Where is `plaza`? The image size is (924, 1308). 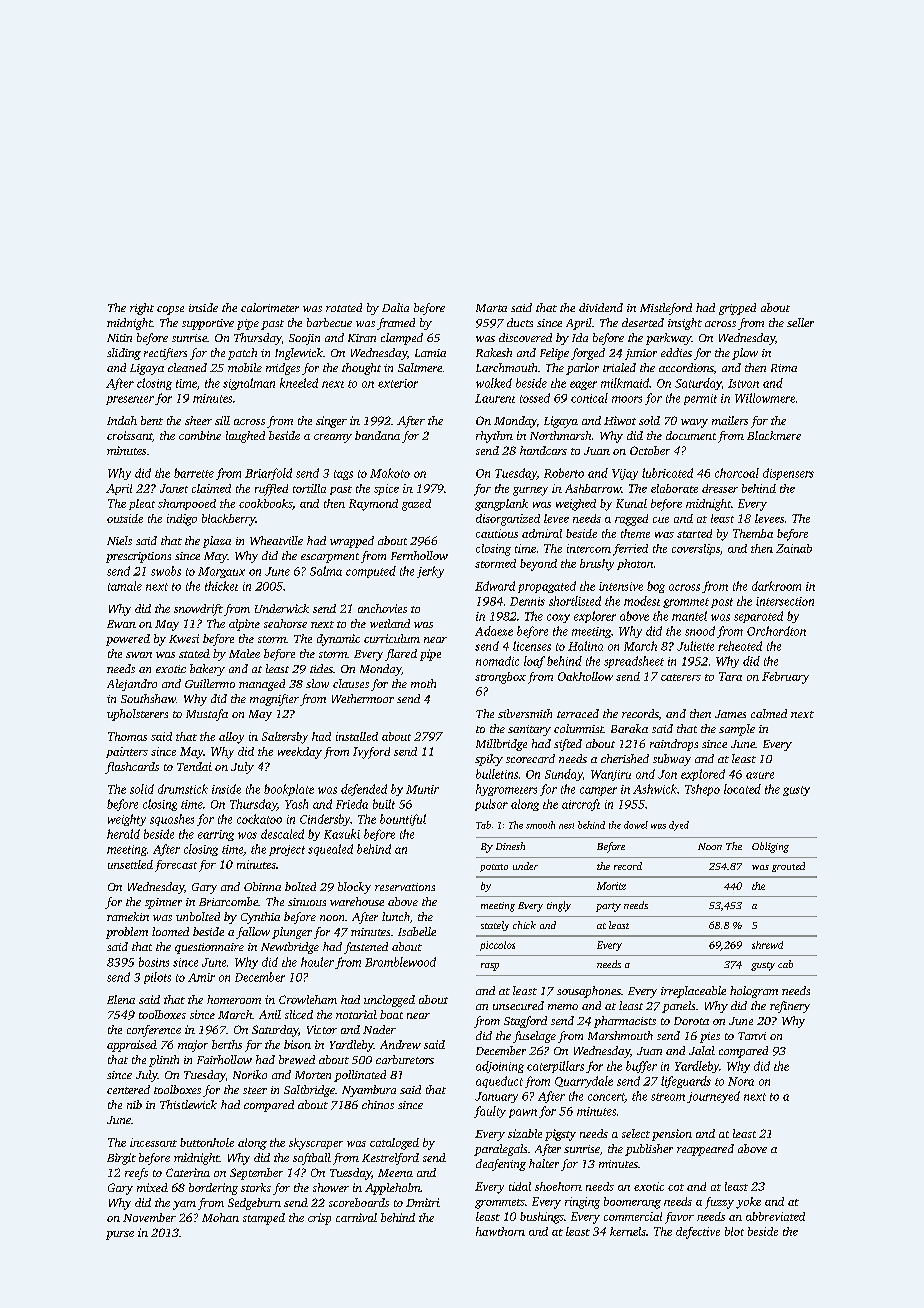
plaza is located at coordinates (217, 542).
